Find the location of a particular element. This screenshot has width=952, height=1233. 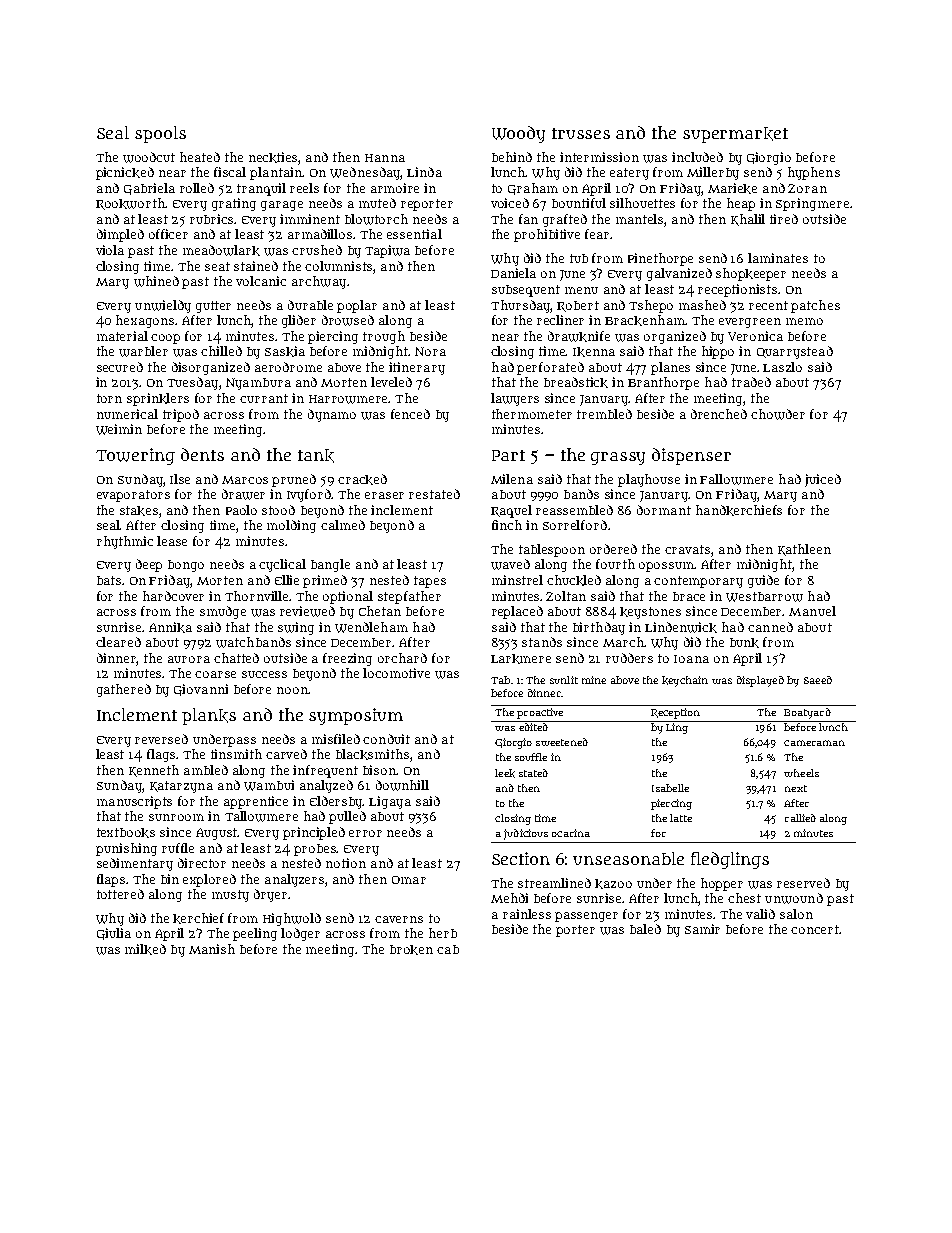

Ellie is located at coordinates (287, 580).
